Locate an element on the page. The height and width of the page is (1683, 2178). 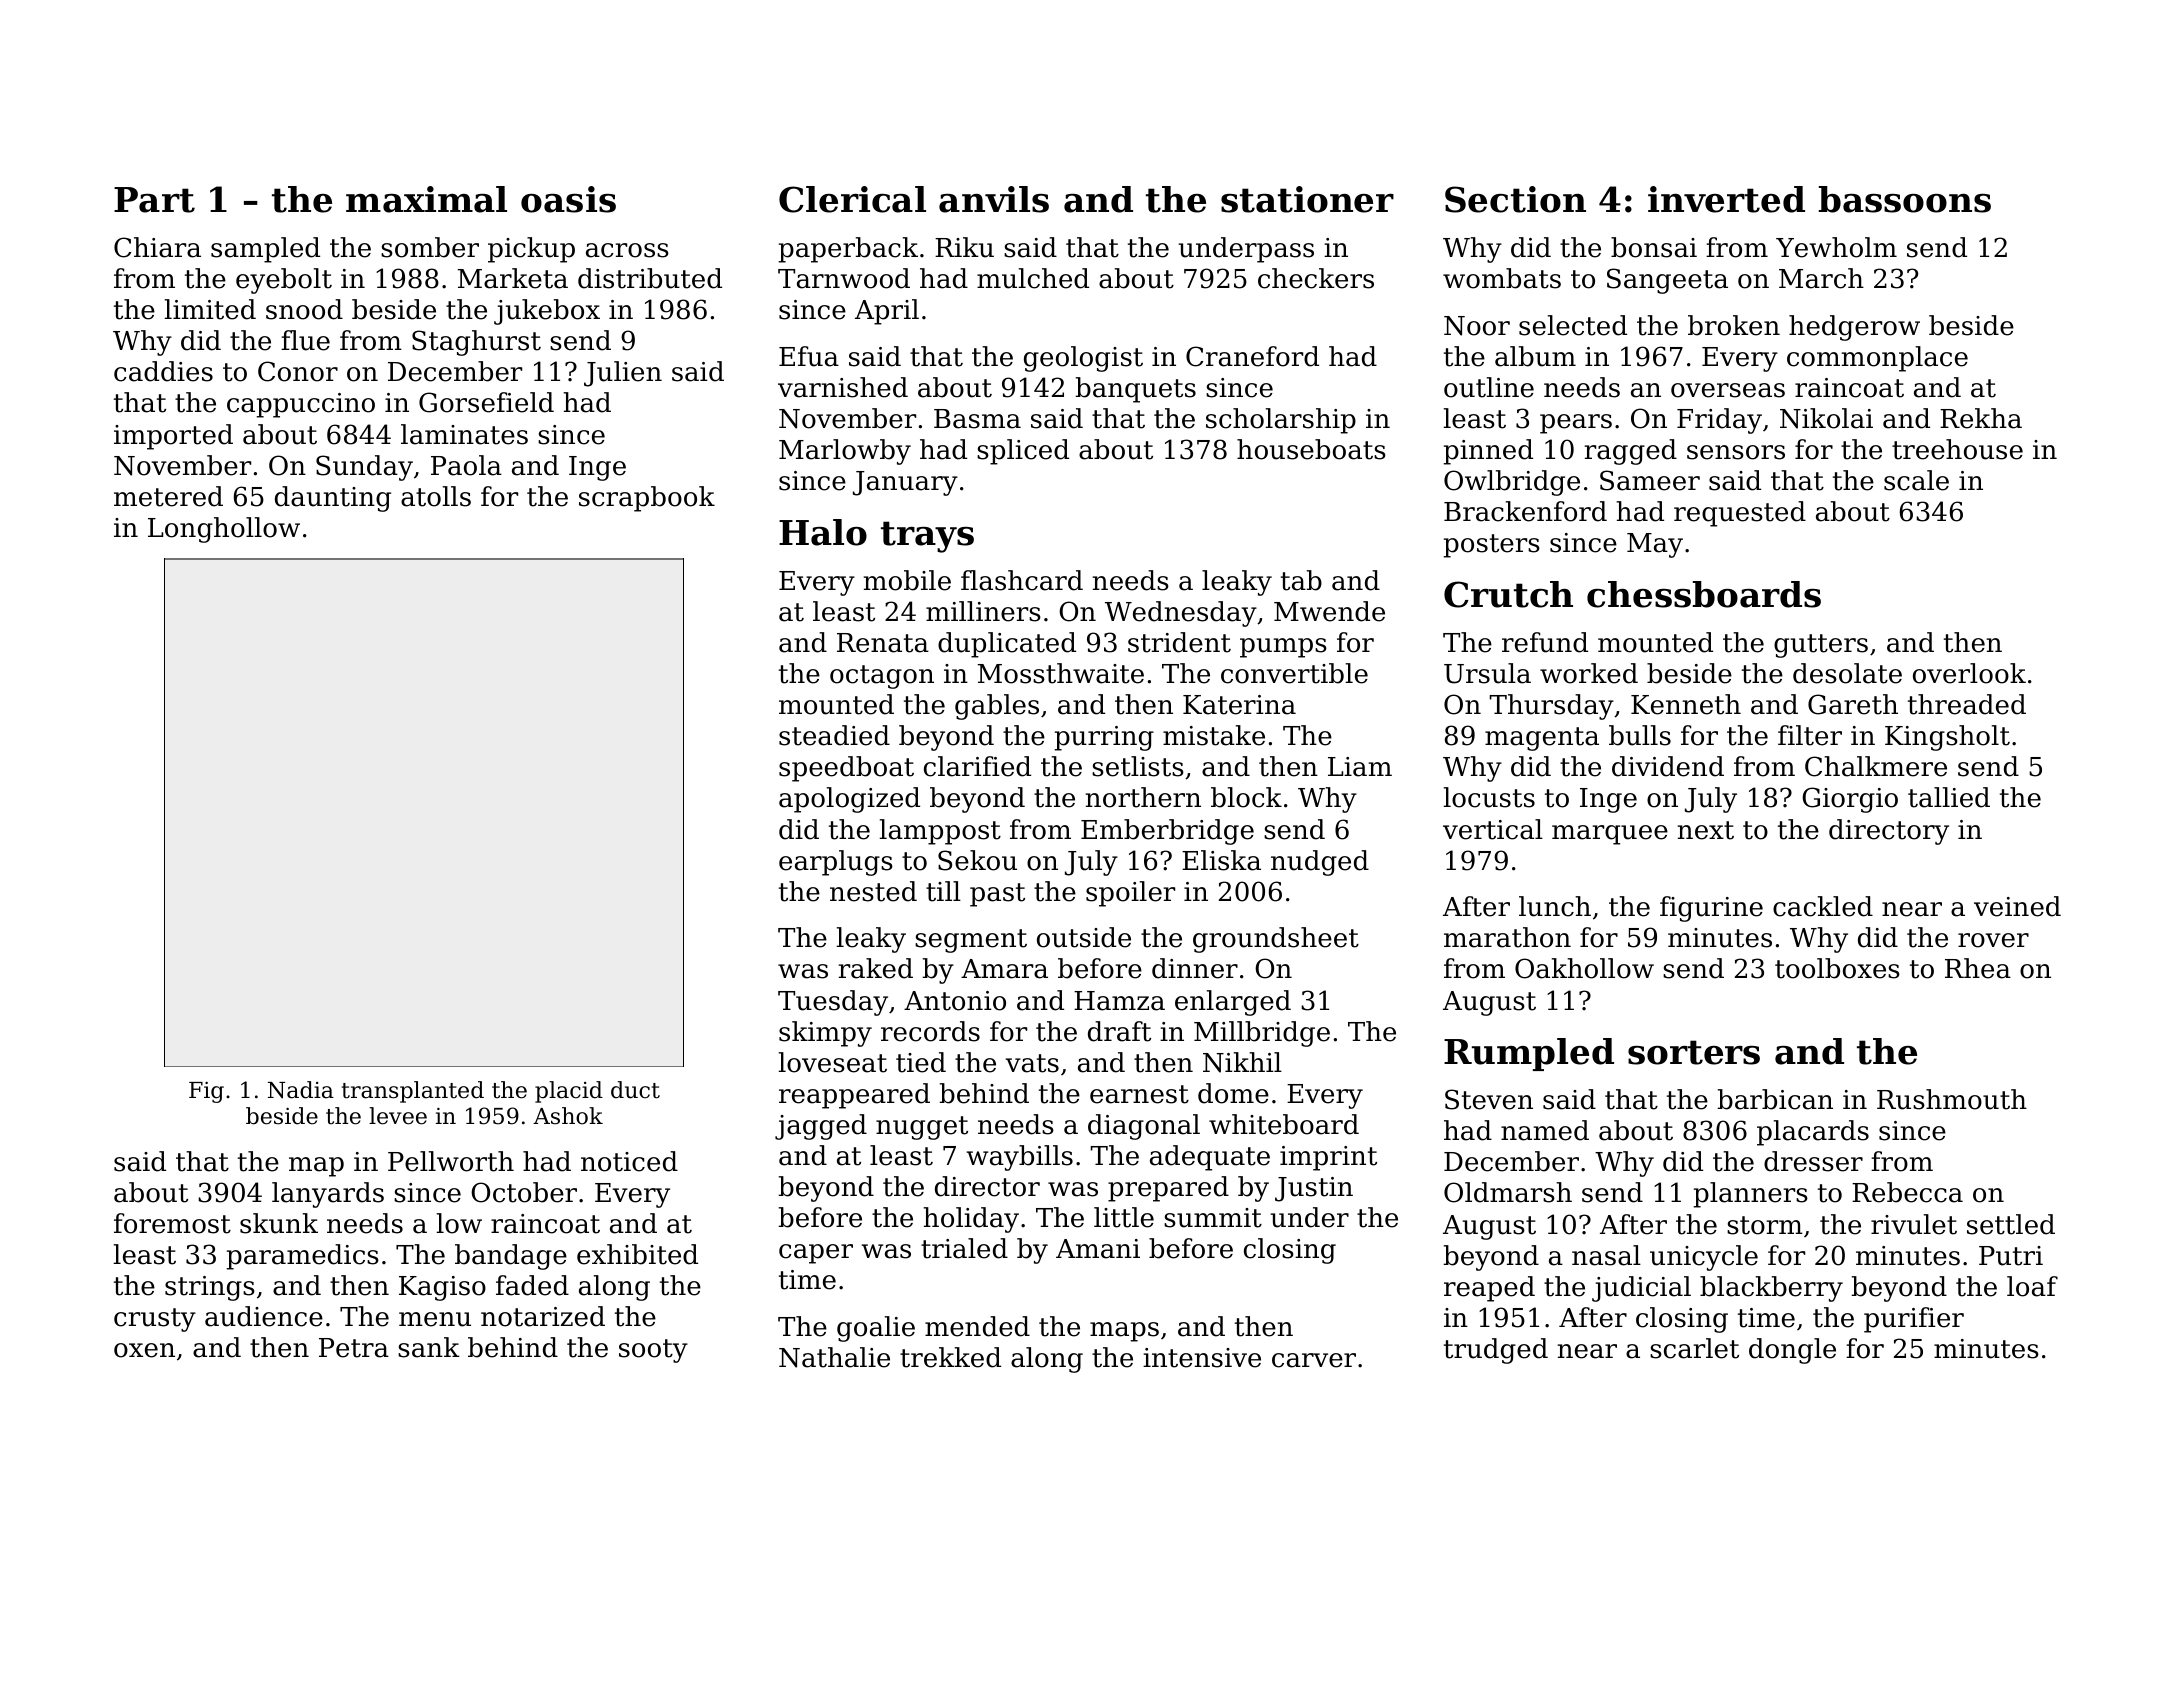
Nadia is located at coordinates (301, 1090).
